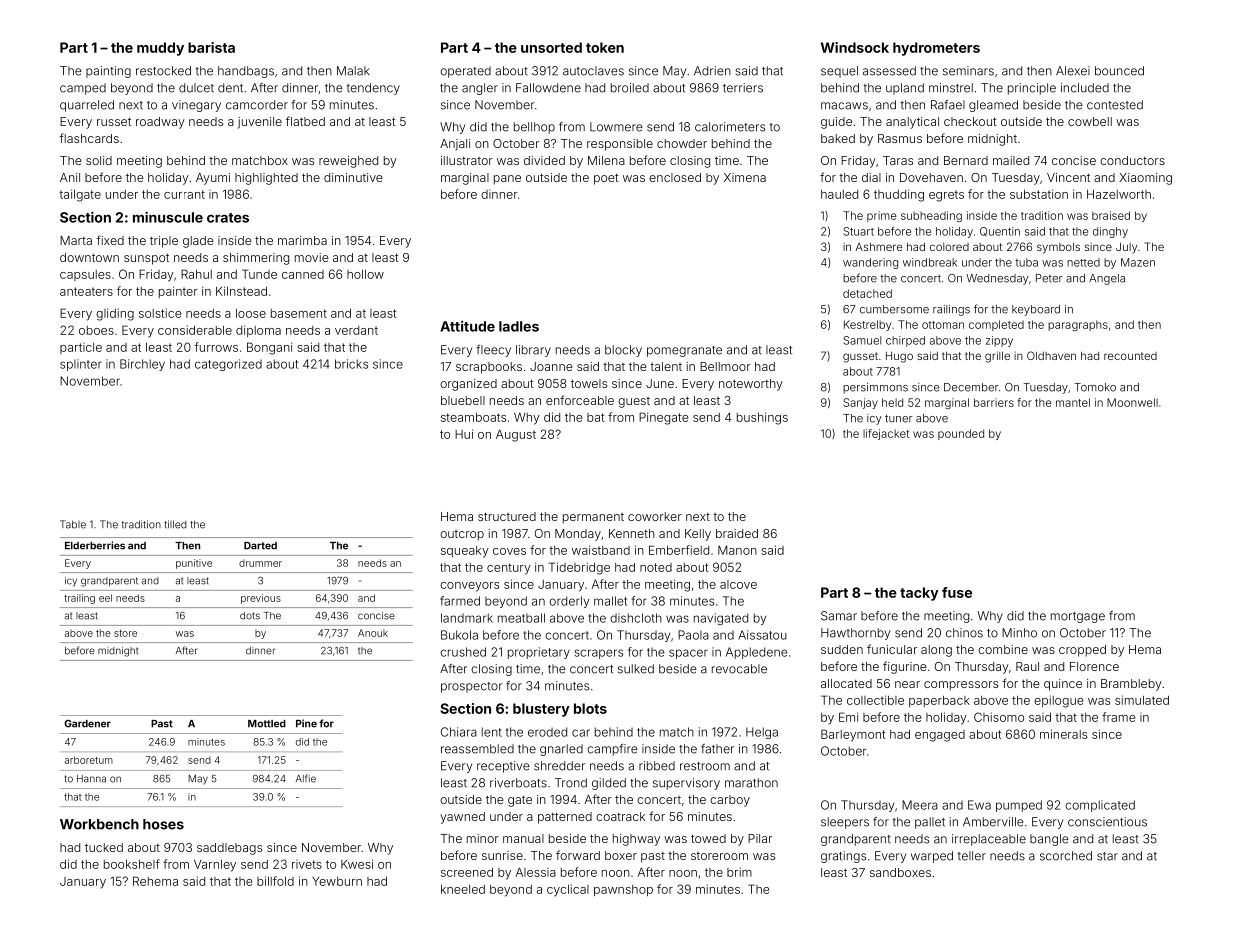 Image resolution: width=1233 pixels, height=952 pixels. What do you see at coordinates (551, 47) in the screenshot?
I see `unsorted` at bounding box center [551, 47].
